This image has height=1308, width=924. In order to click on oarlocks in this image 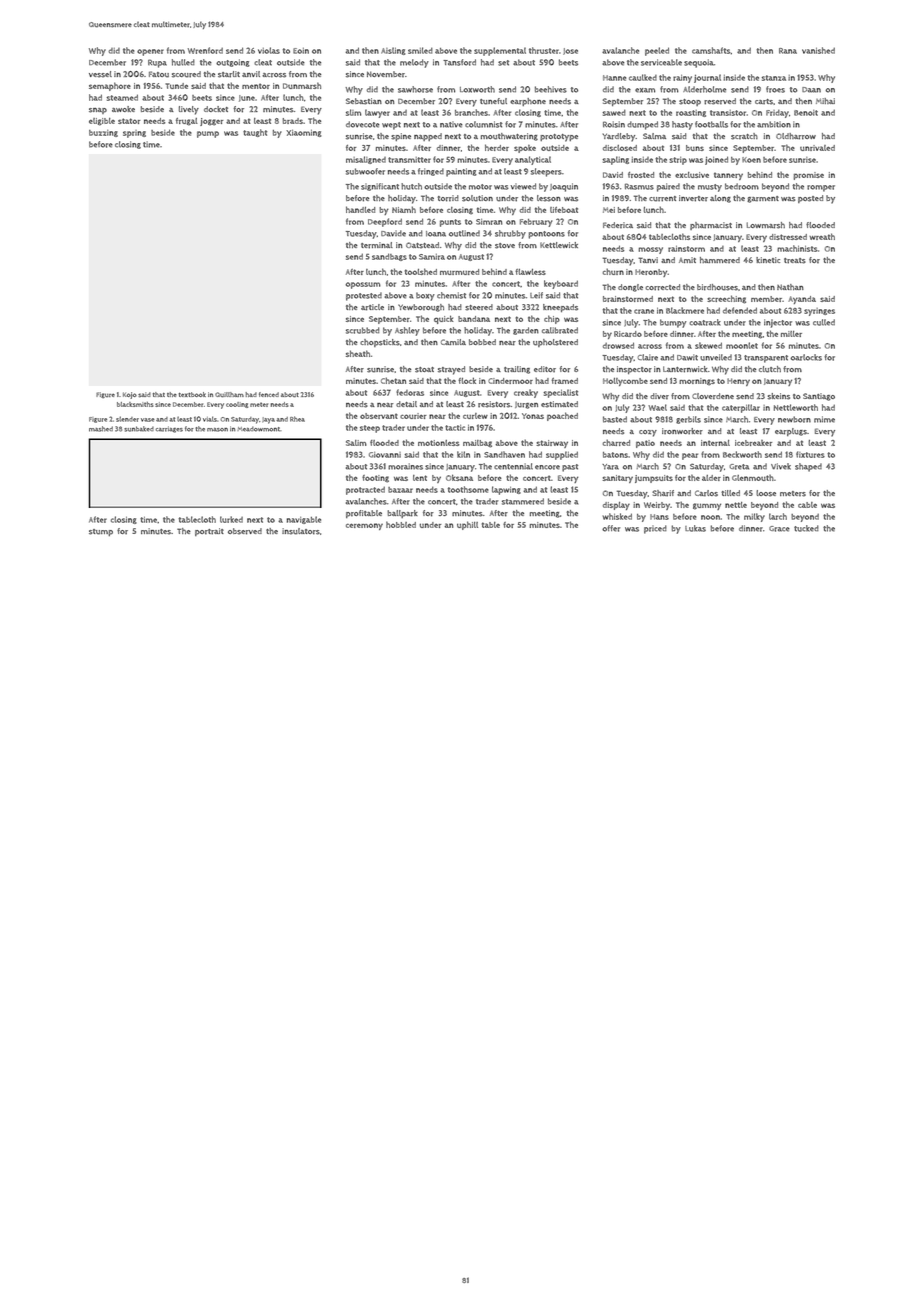, I will do `click(806, 357)`.
